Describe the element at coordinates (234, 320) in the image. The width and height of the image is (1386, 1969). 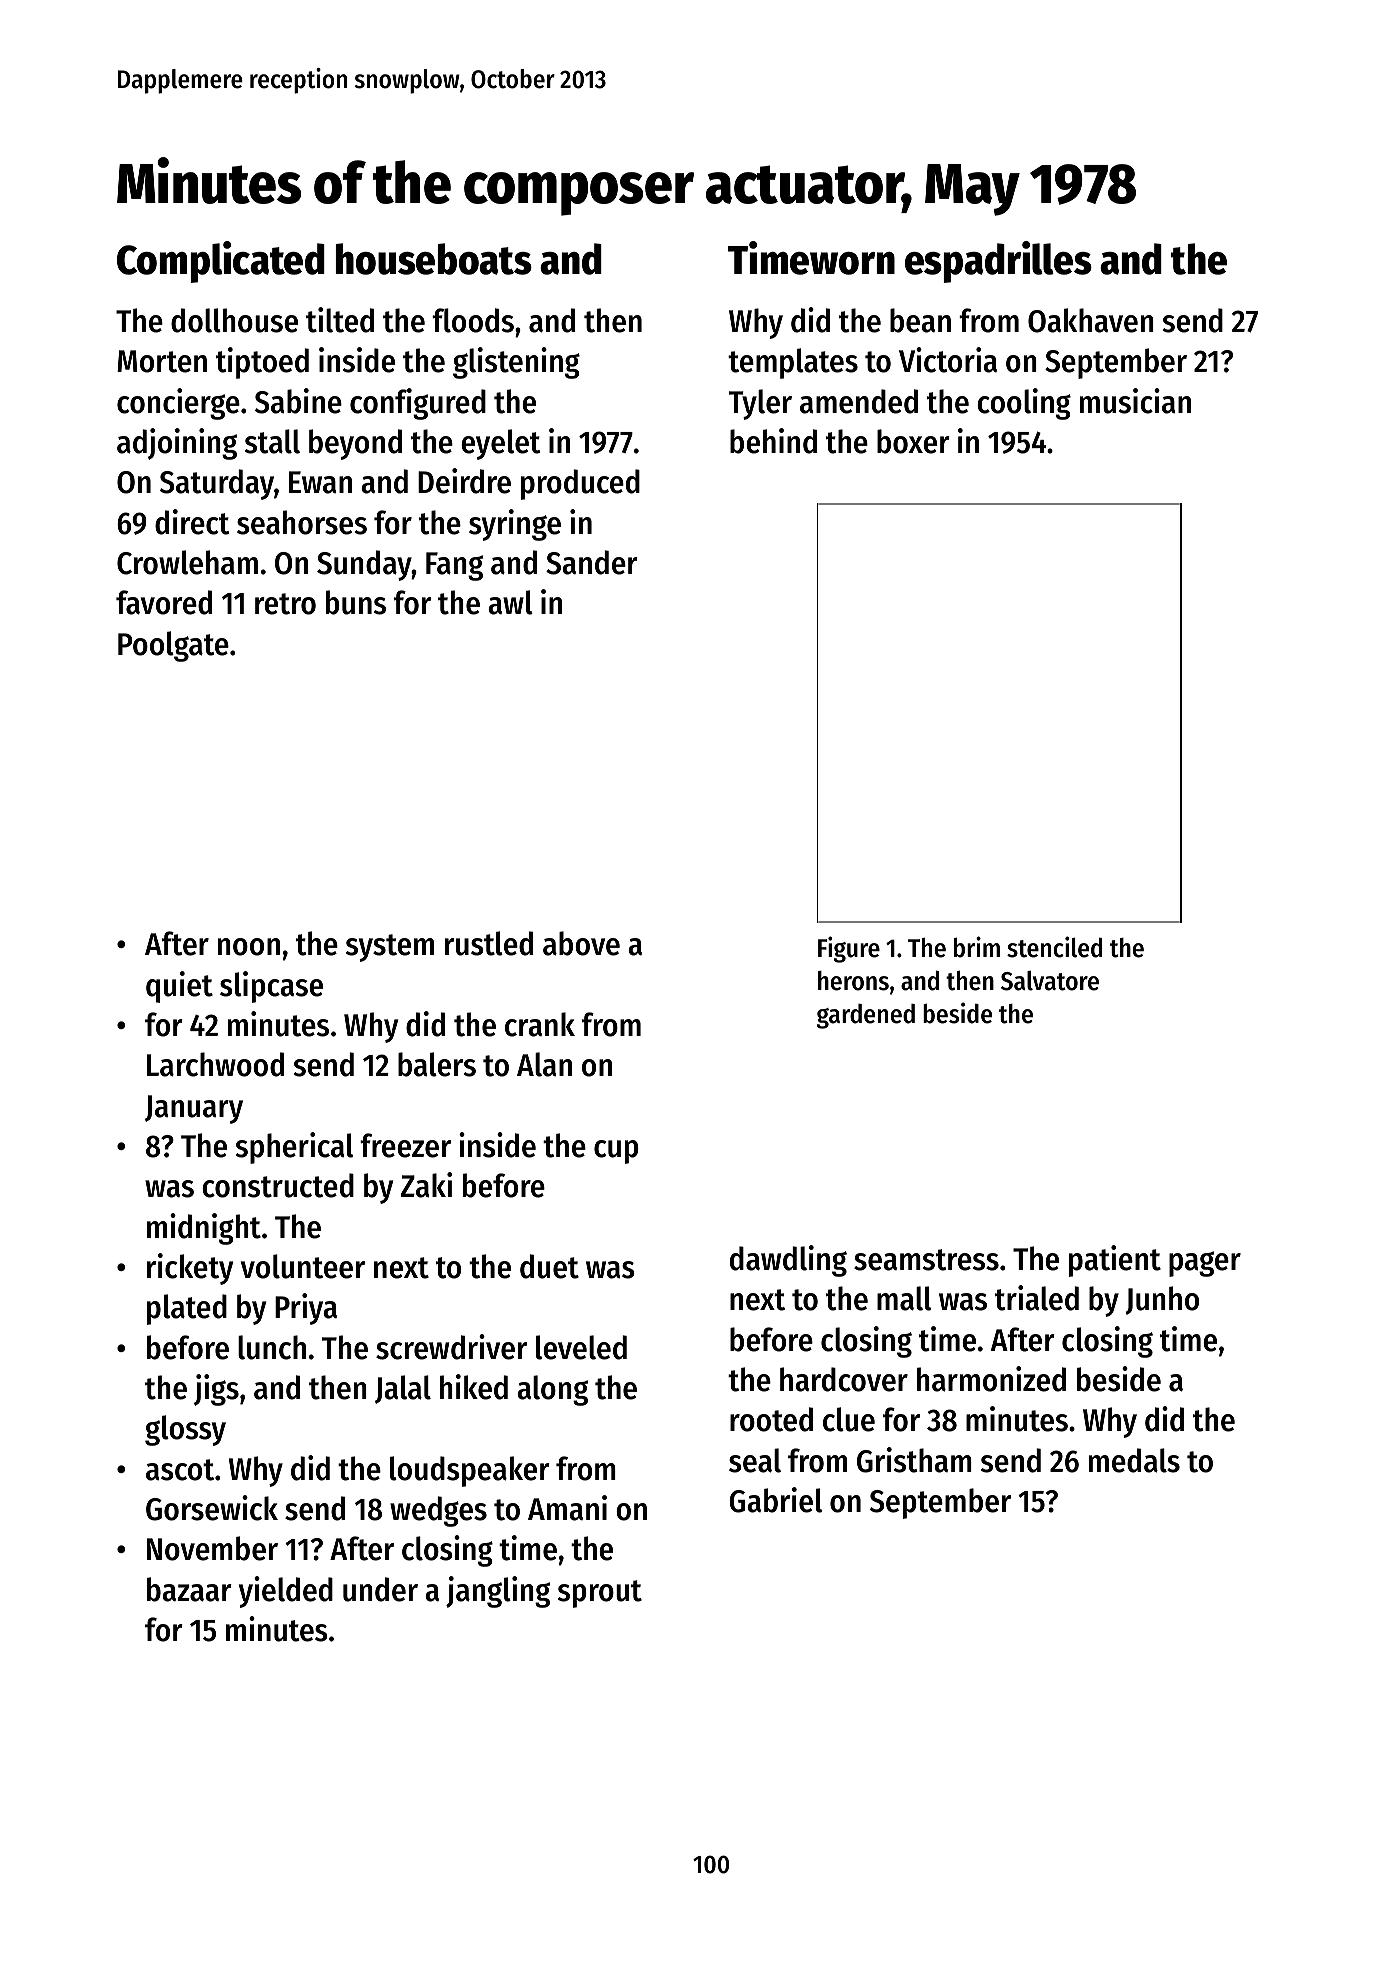
I see `dollhouse` at that location.
